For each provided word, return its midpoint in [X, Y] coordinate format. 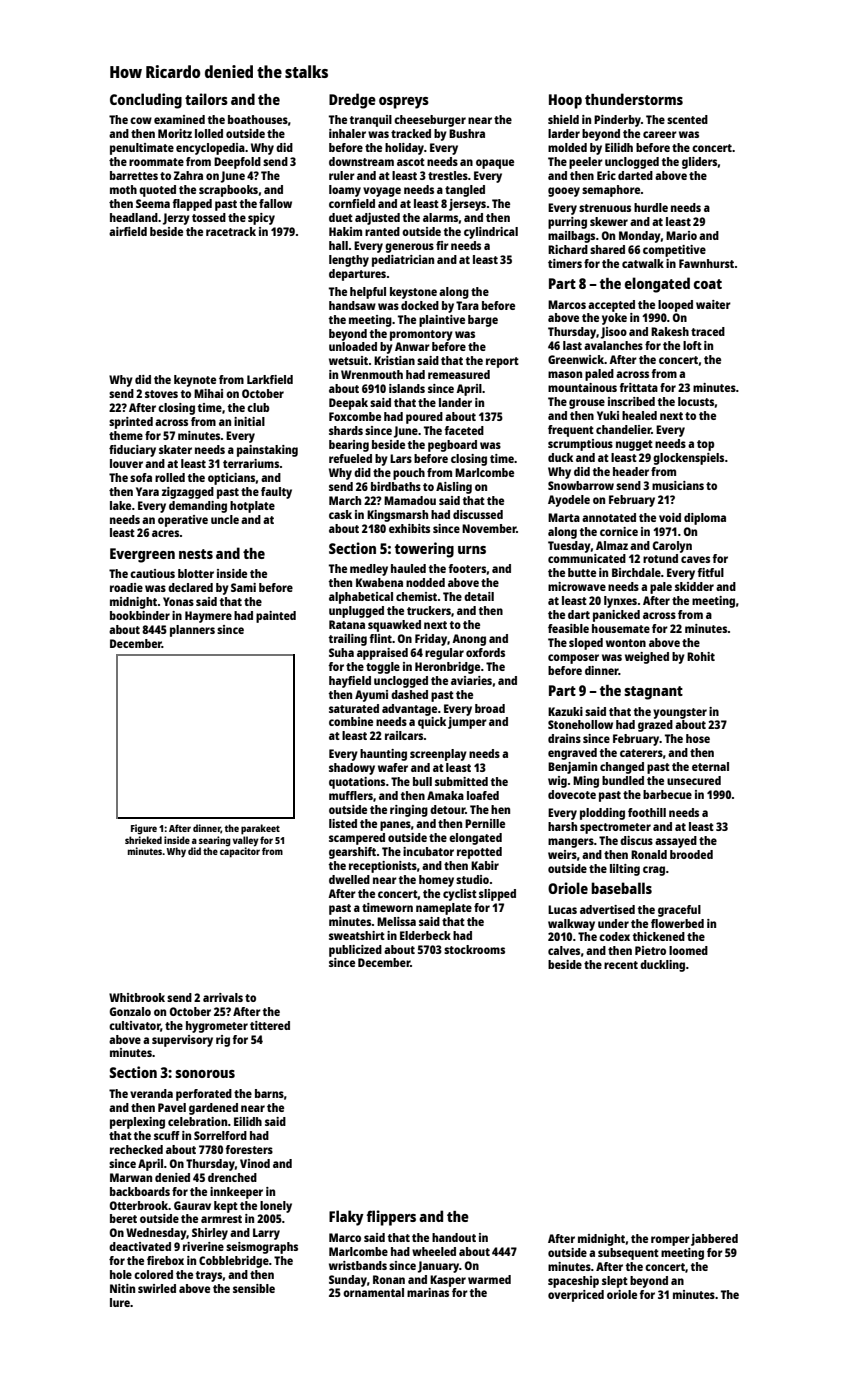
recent [621, 965]
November [489, 528]
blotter [196, 573]
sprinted [131, 423]
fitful [710, 572]
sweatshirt [357, 935]
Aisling [454, 488]
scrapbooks [228, 191]
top [705, 445]
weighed [647, 658]
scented [687, 119]
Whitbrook [137, 997]
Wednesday [156, 1234]
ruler [342, 175]
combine [351, 721]
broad [490, 708]
